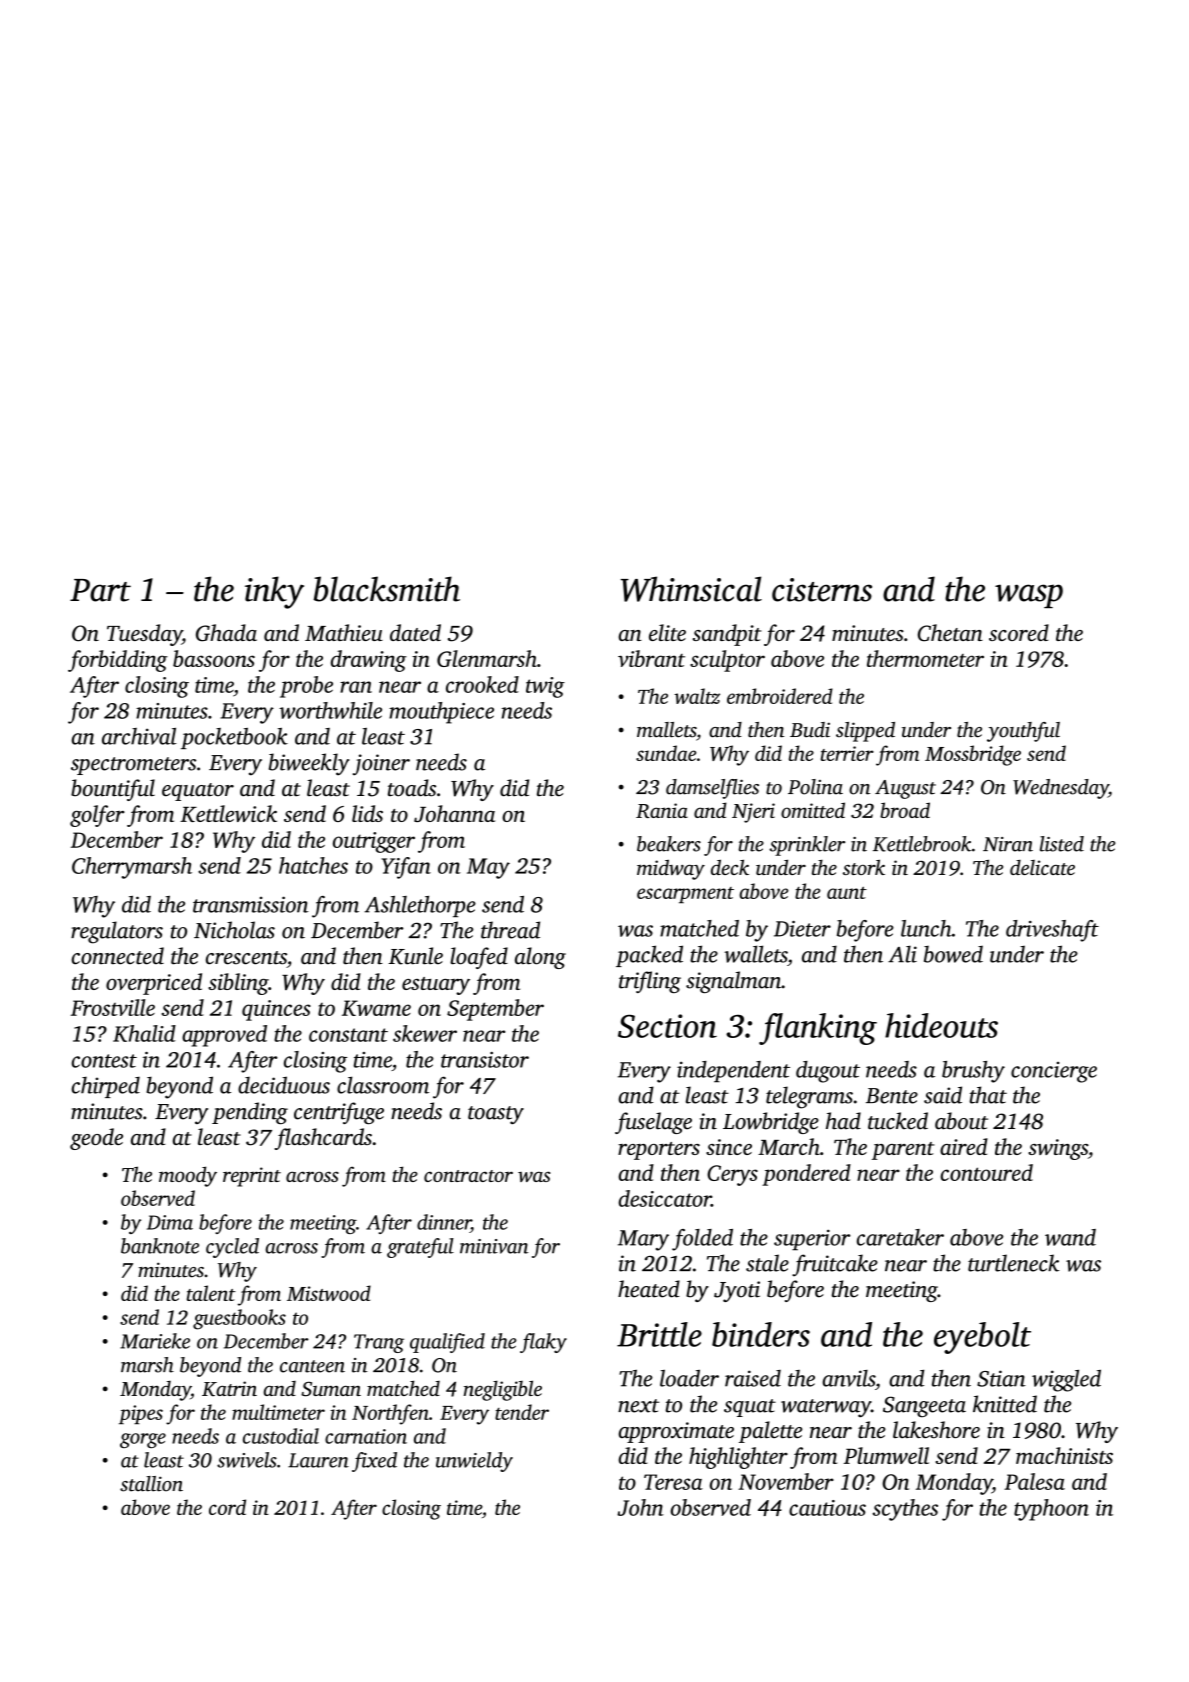 The image size is (1189, 1682). Describe the element at coordinates (780, 696) in the page. I see `embroidered` at that location.
